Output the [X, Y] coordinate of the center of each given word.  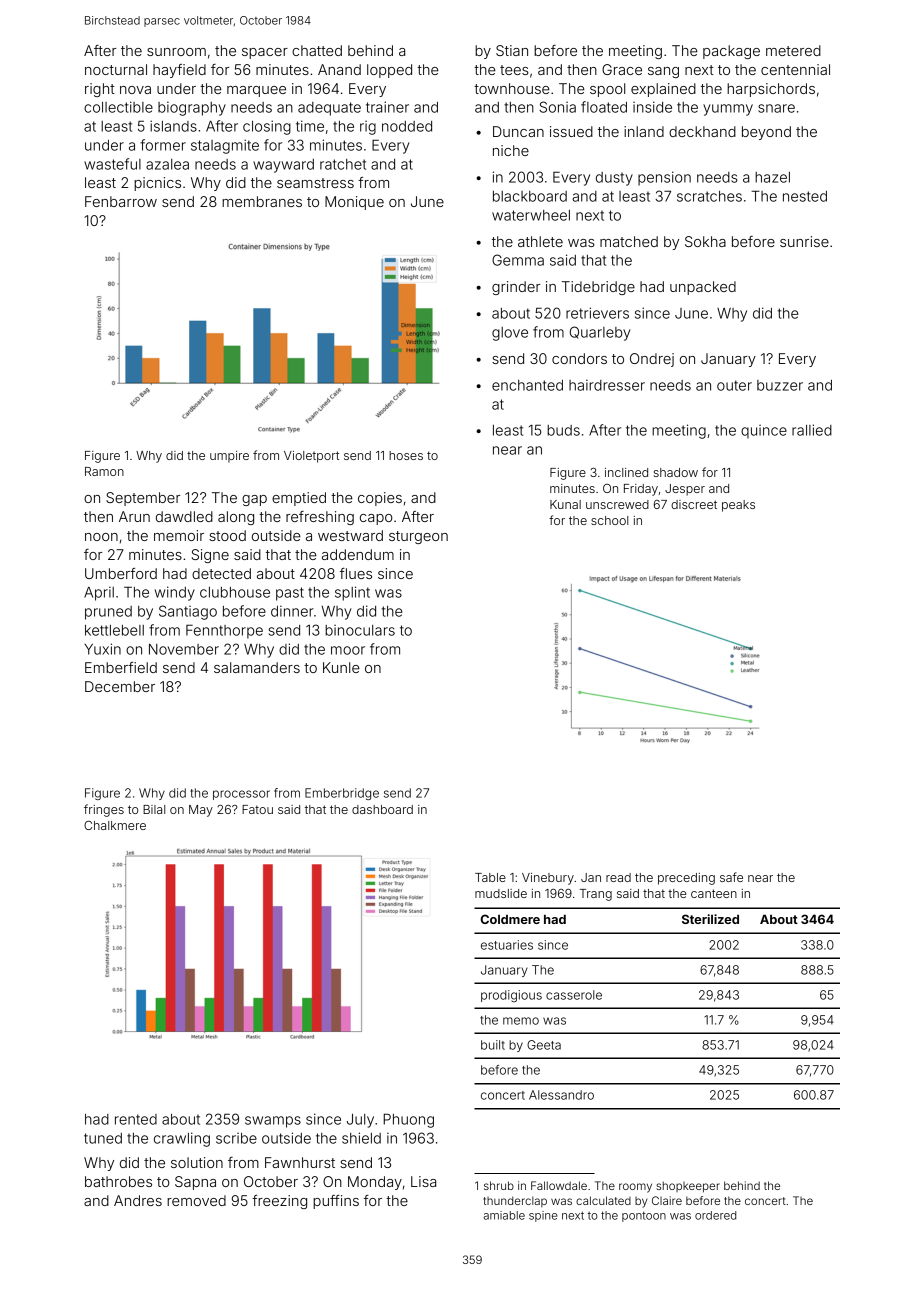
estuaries [507, 945]
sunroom [176, 52]
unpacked [703, 288]
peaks [738, 506]
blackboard [530, 196]
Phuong [408, 1120]
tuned [103, 1138]
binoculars [360, 630]
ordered [715, 1215]
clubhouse [235, 592]
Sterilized [710, 919]
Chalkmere [115, 825]
